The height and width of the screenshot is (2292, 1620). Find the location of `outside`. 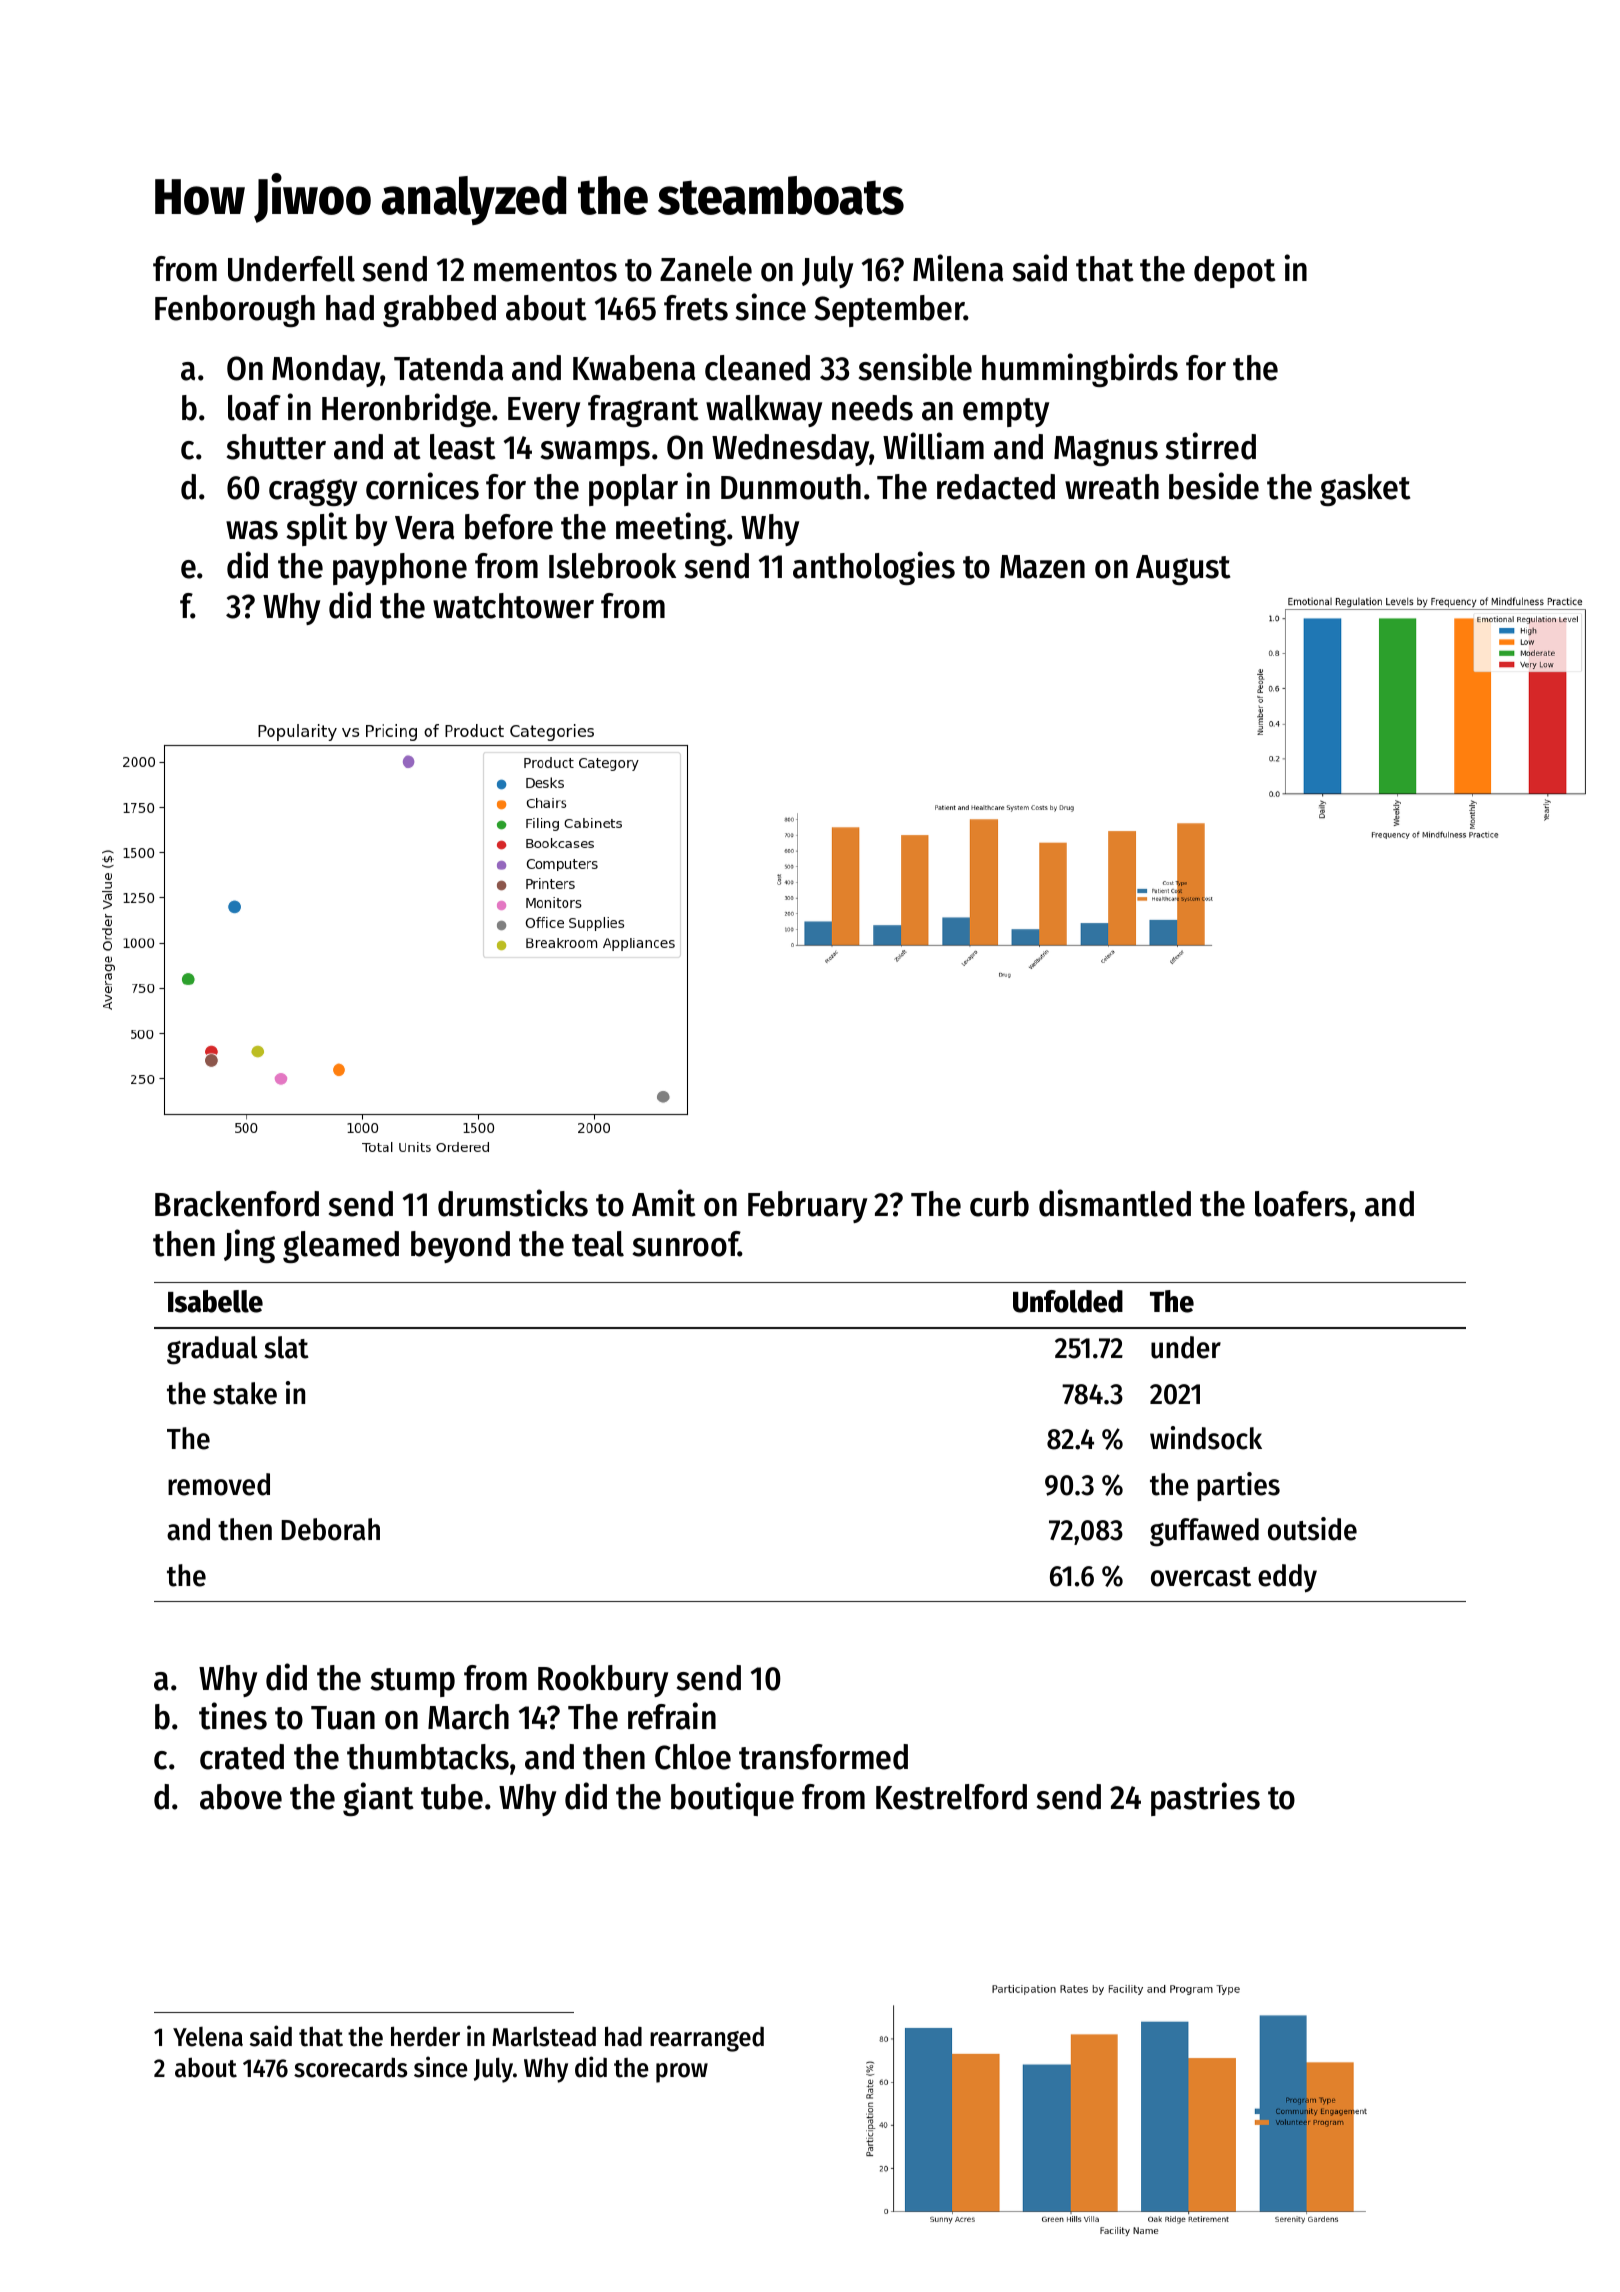

outside is located at coordinates (1312, 1529).
